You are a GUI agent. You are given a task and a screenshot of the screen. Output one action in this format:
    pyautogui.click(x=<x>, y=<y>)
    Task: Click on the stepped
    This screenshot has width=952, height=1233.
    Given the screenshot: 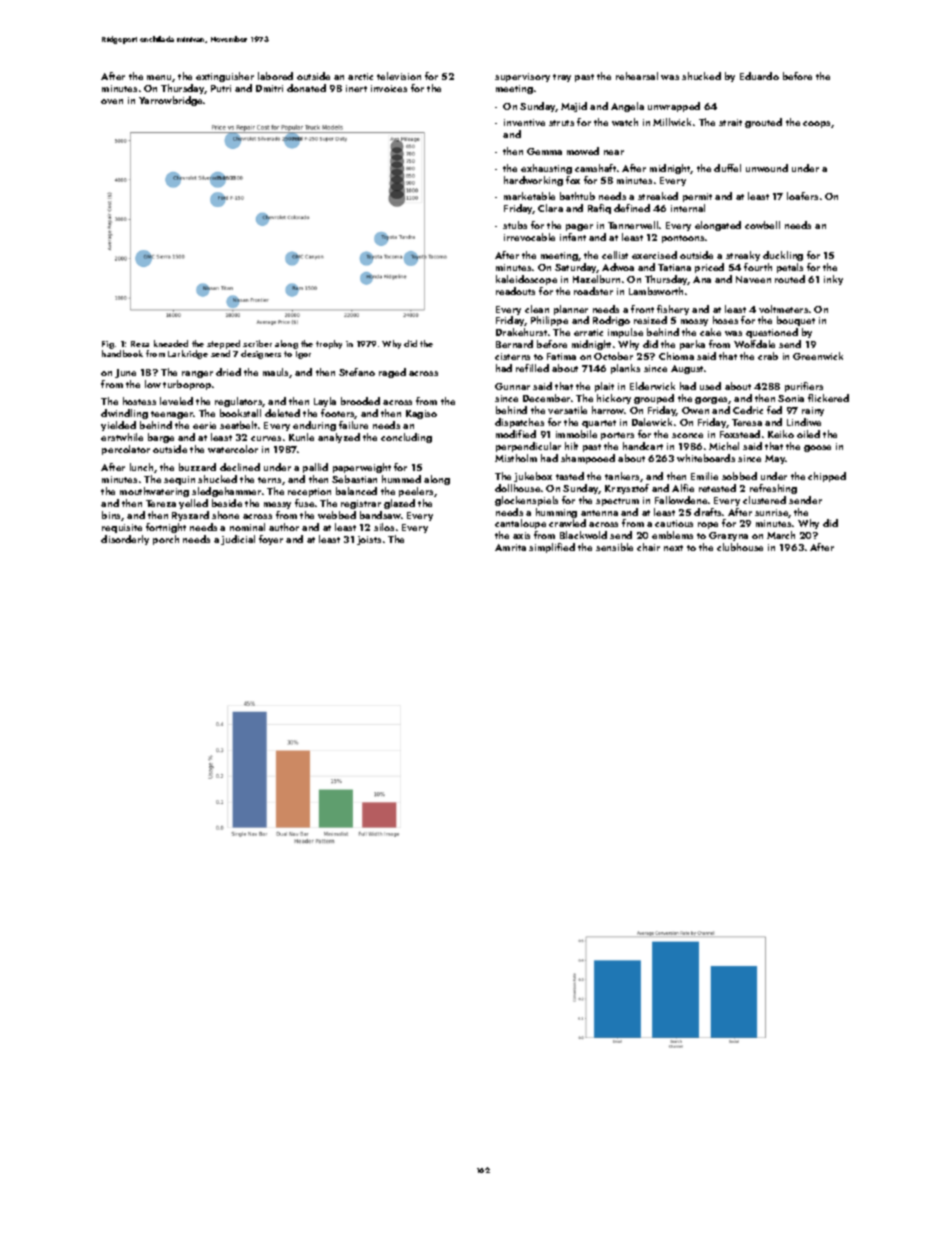 What is the action you would take?
    pyautogui.click(x=223, y=344)
